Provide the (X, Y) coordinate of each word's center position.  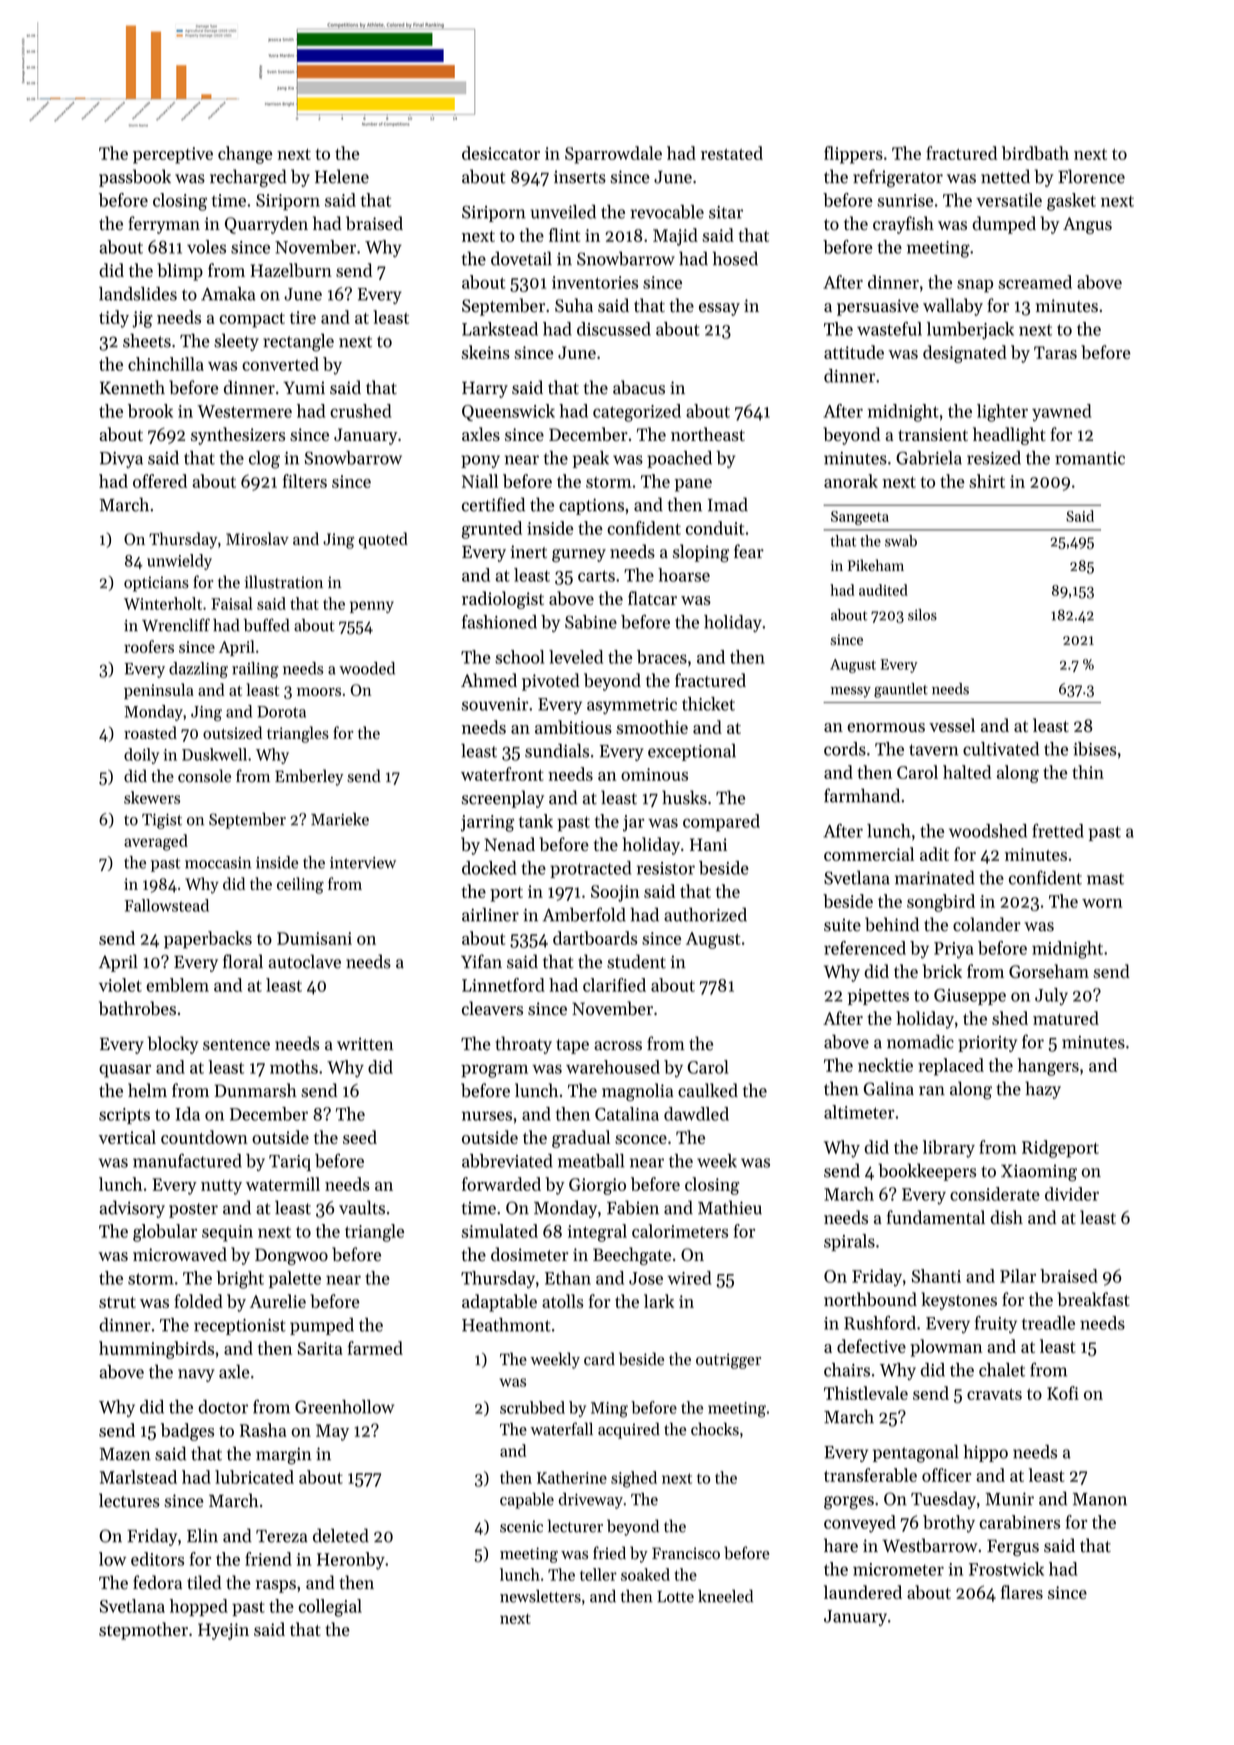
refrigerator (898, 178)
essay (719, 309)
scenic (521, 1526)
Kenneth (132, 387)
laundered (863, 1592)
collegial (330, 1608)
